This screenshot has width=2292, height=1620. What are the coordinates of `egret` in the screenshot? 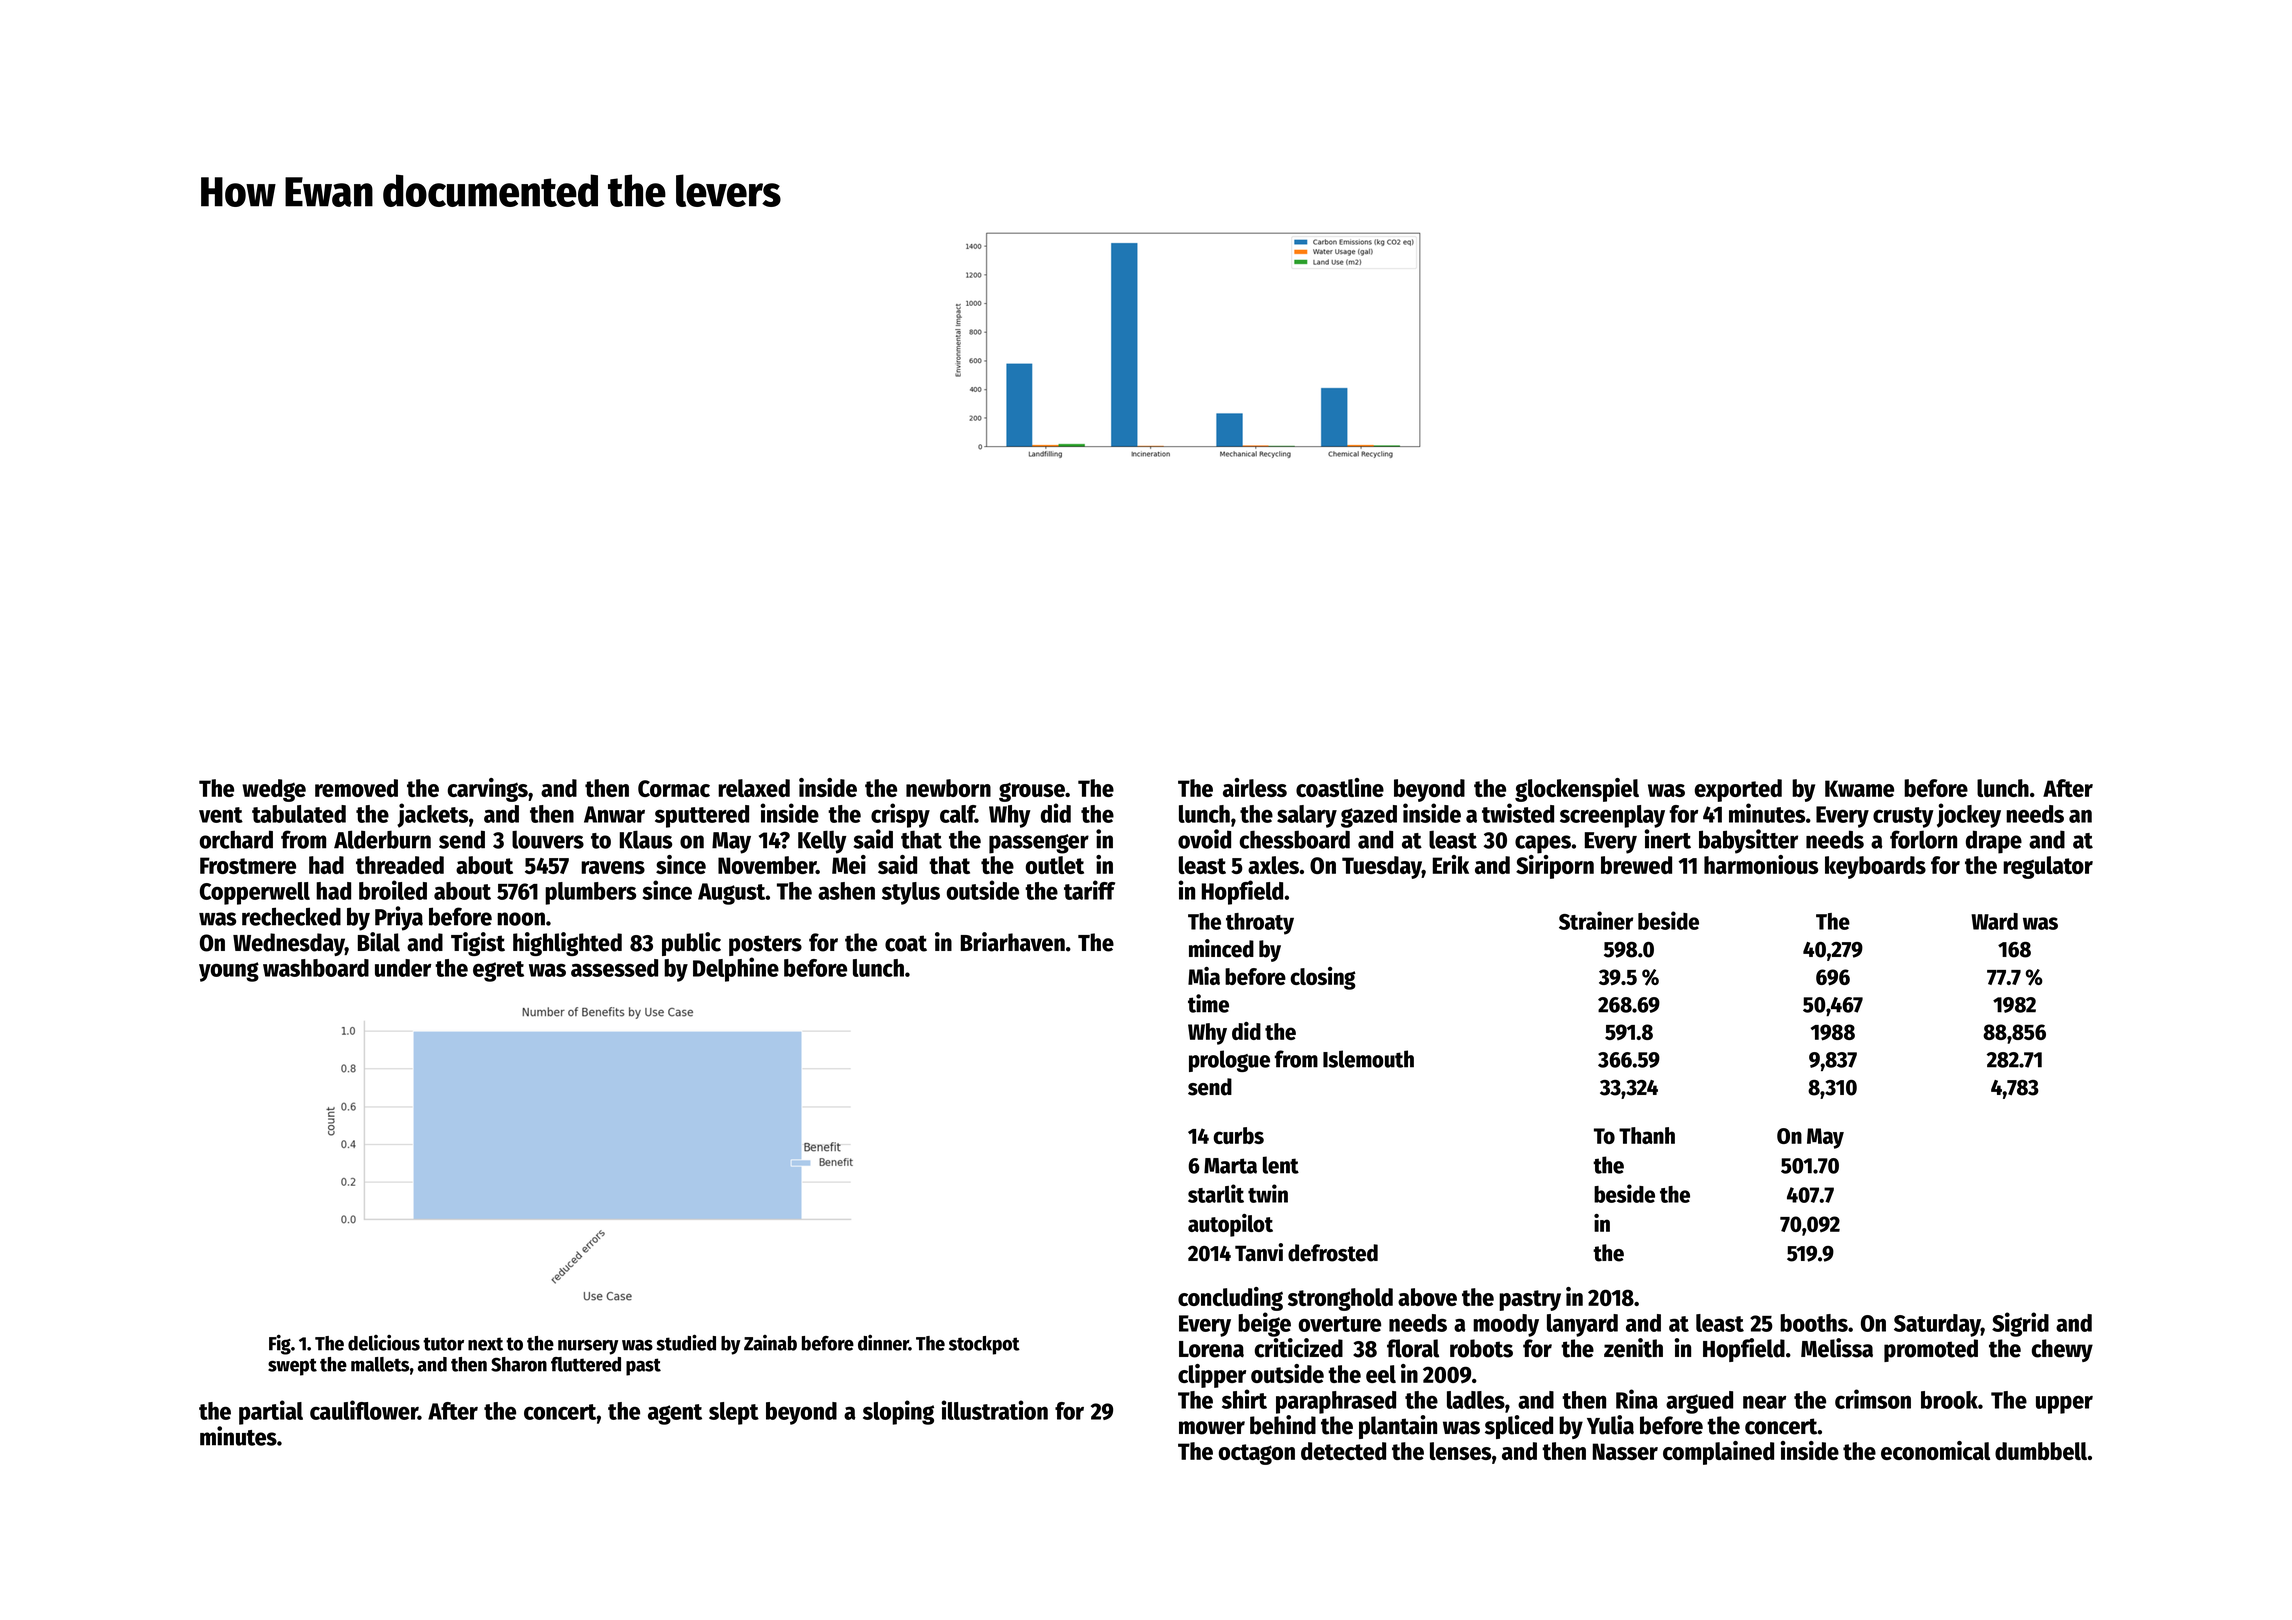 It's located at (498, 971).
